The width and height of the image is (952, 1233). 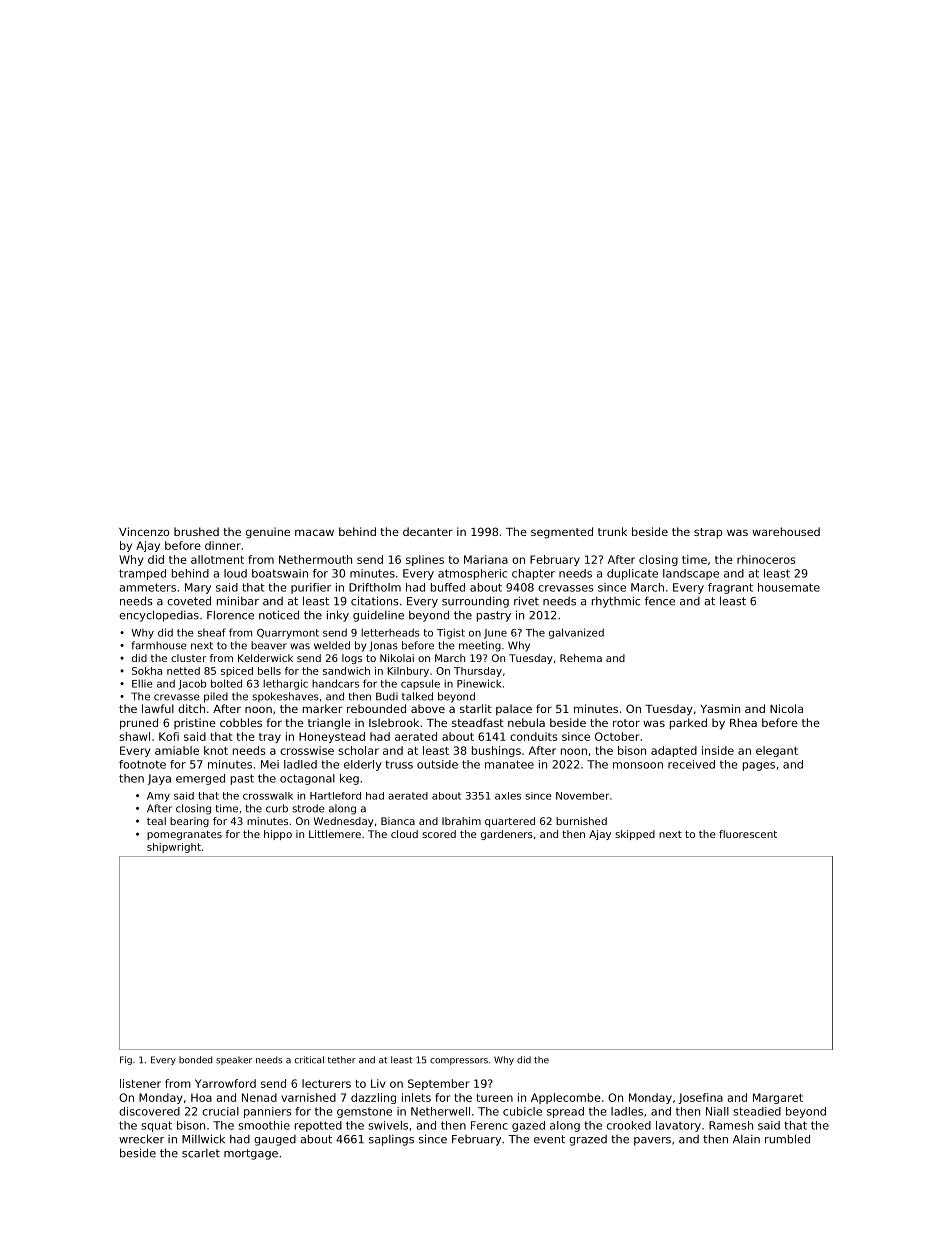 What do you see at coordinates (778, 1098) in the image?
I see `Margaret` at bounding box center [778, 1098].
